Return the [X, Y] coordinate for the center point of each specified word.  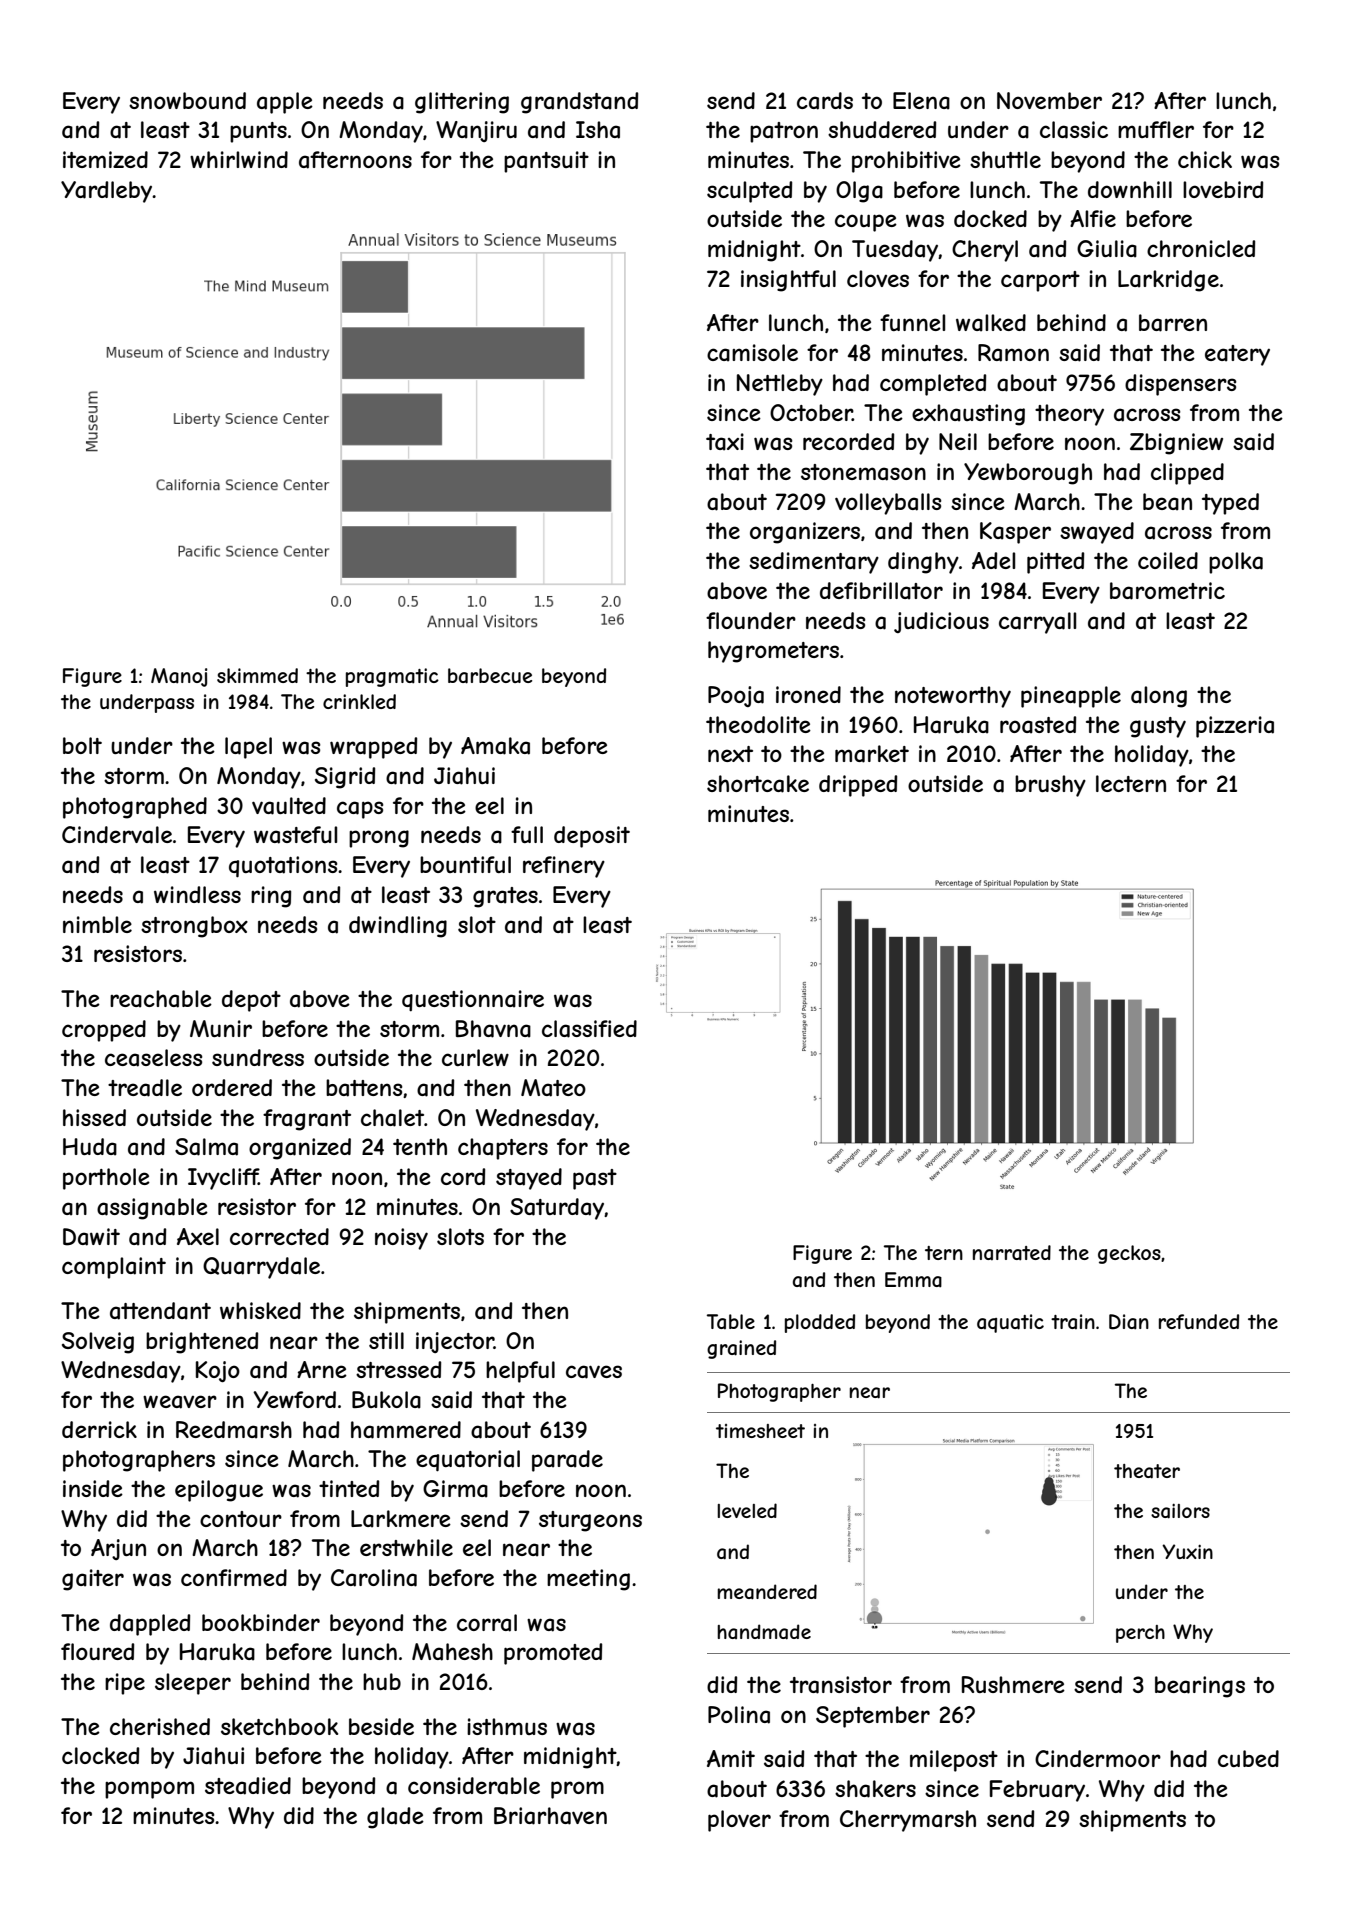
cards [825, 101]
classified [589, 1029]
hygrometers [773, 652]
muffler [1156, 129]
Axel [198, 1236]
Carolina [374, 1578]
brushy [1050, 786]
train [1073, 1321]
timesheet [760, 1431]
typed [1230, 504]
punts [258, 132]
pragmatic [392, 677]
